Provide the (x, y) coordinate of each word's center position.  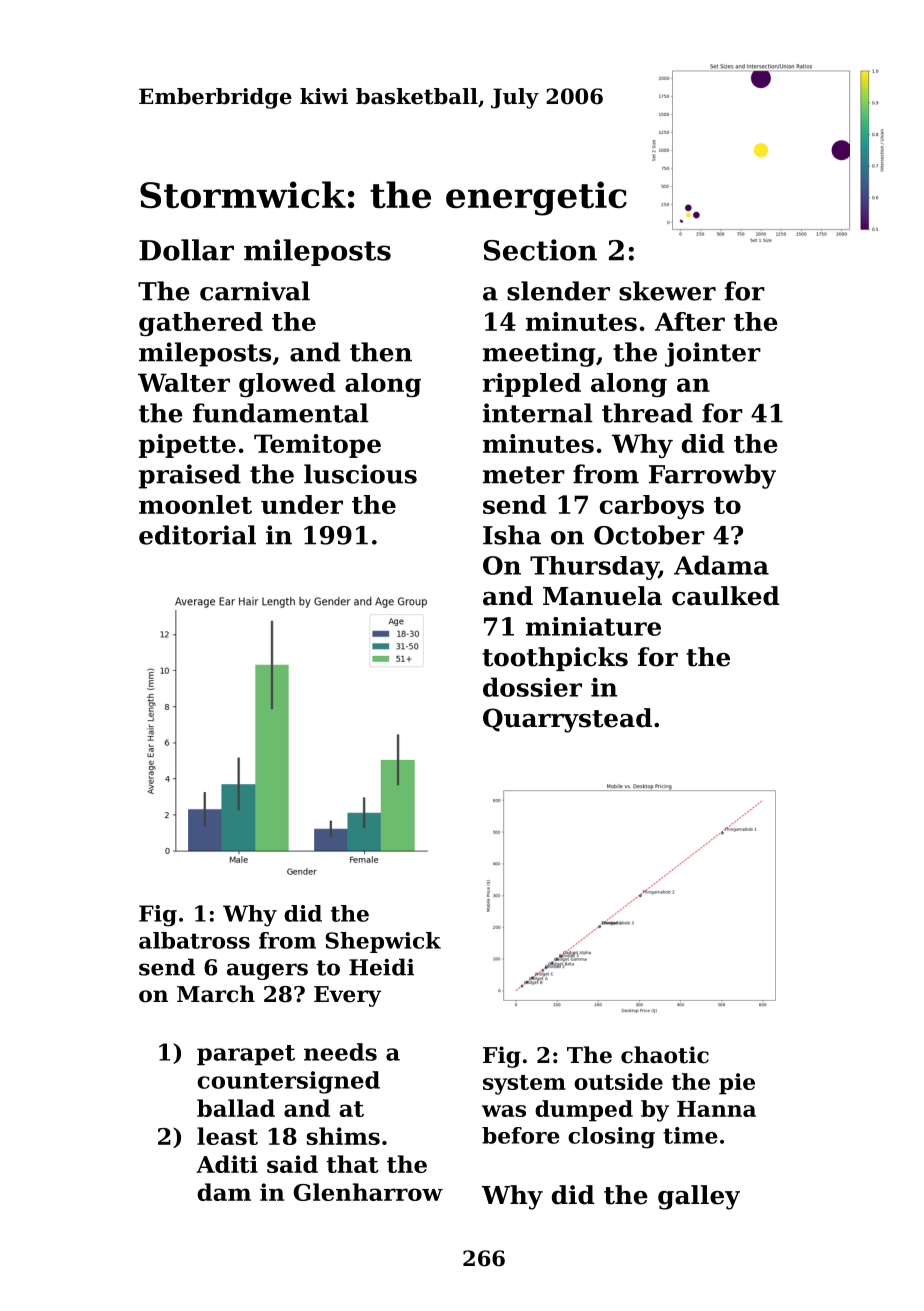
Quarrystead (567, 720)
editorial (197, 535)
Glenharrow (368, 1192)
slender (558, 291)
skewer (667, 291)
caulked (726, 596)
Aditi (227, 1164)
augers (267, 971)
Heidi (381, 967)
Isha (512, 535)
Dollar (186, 250)
